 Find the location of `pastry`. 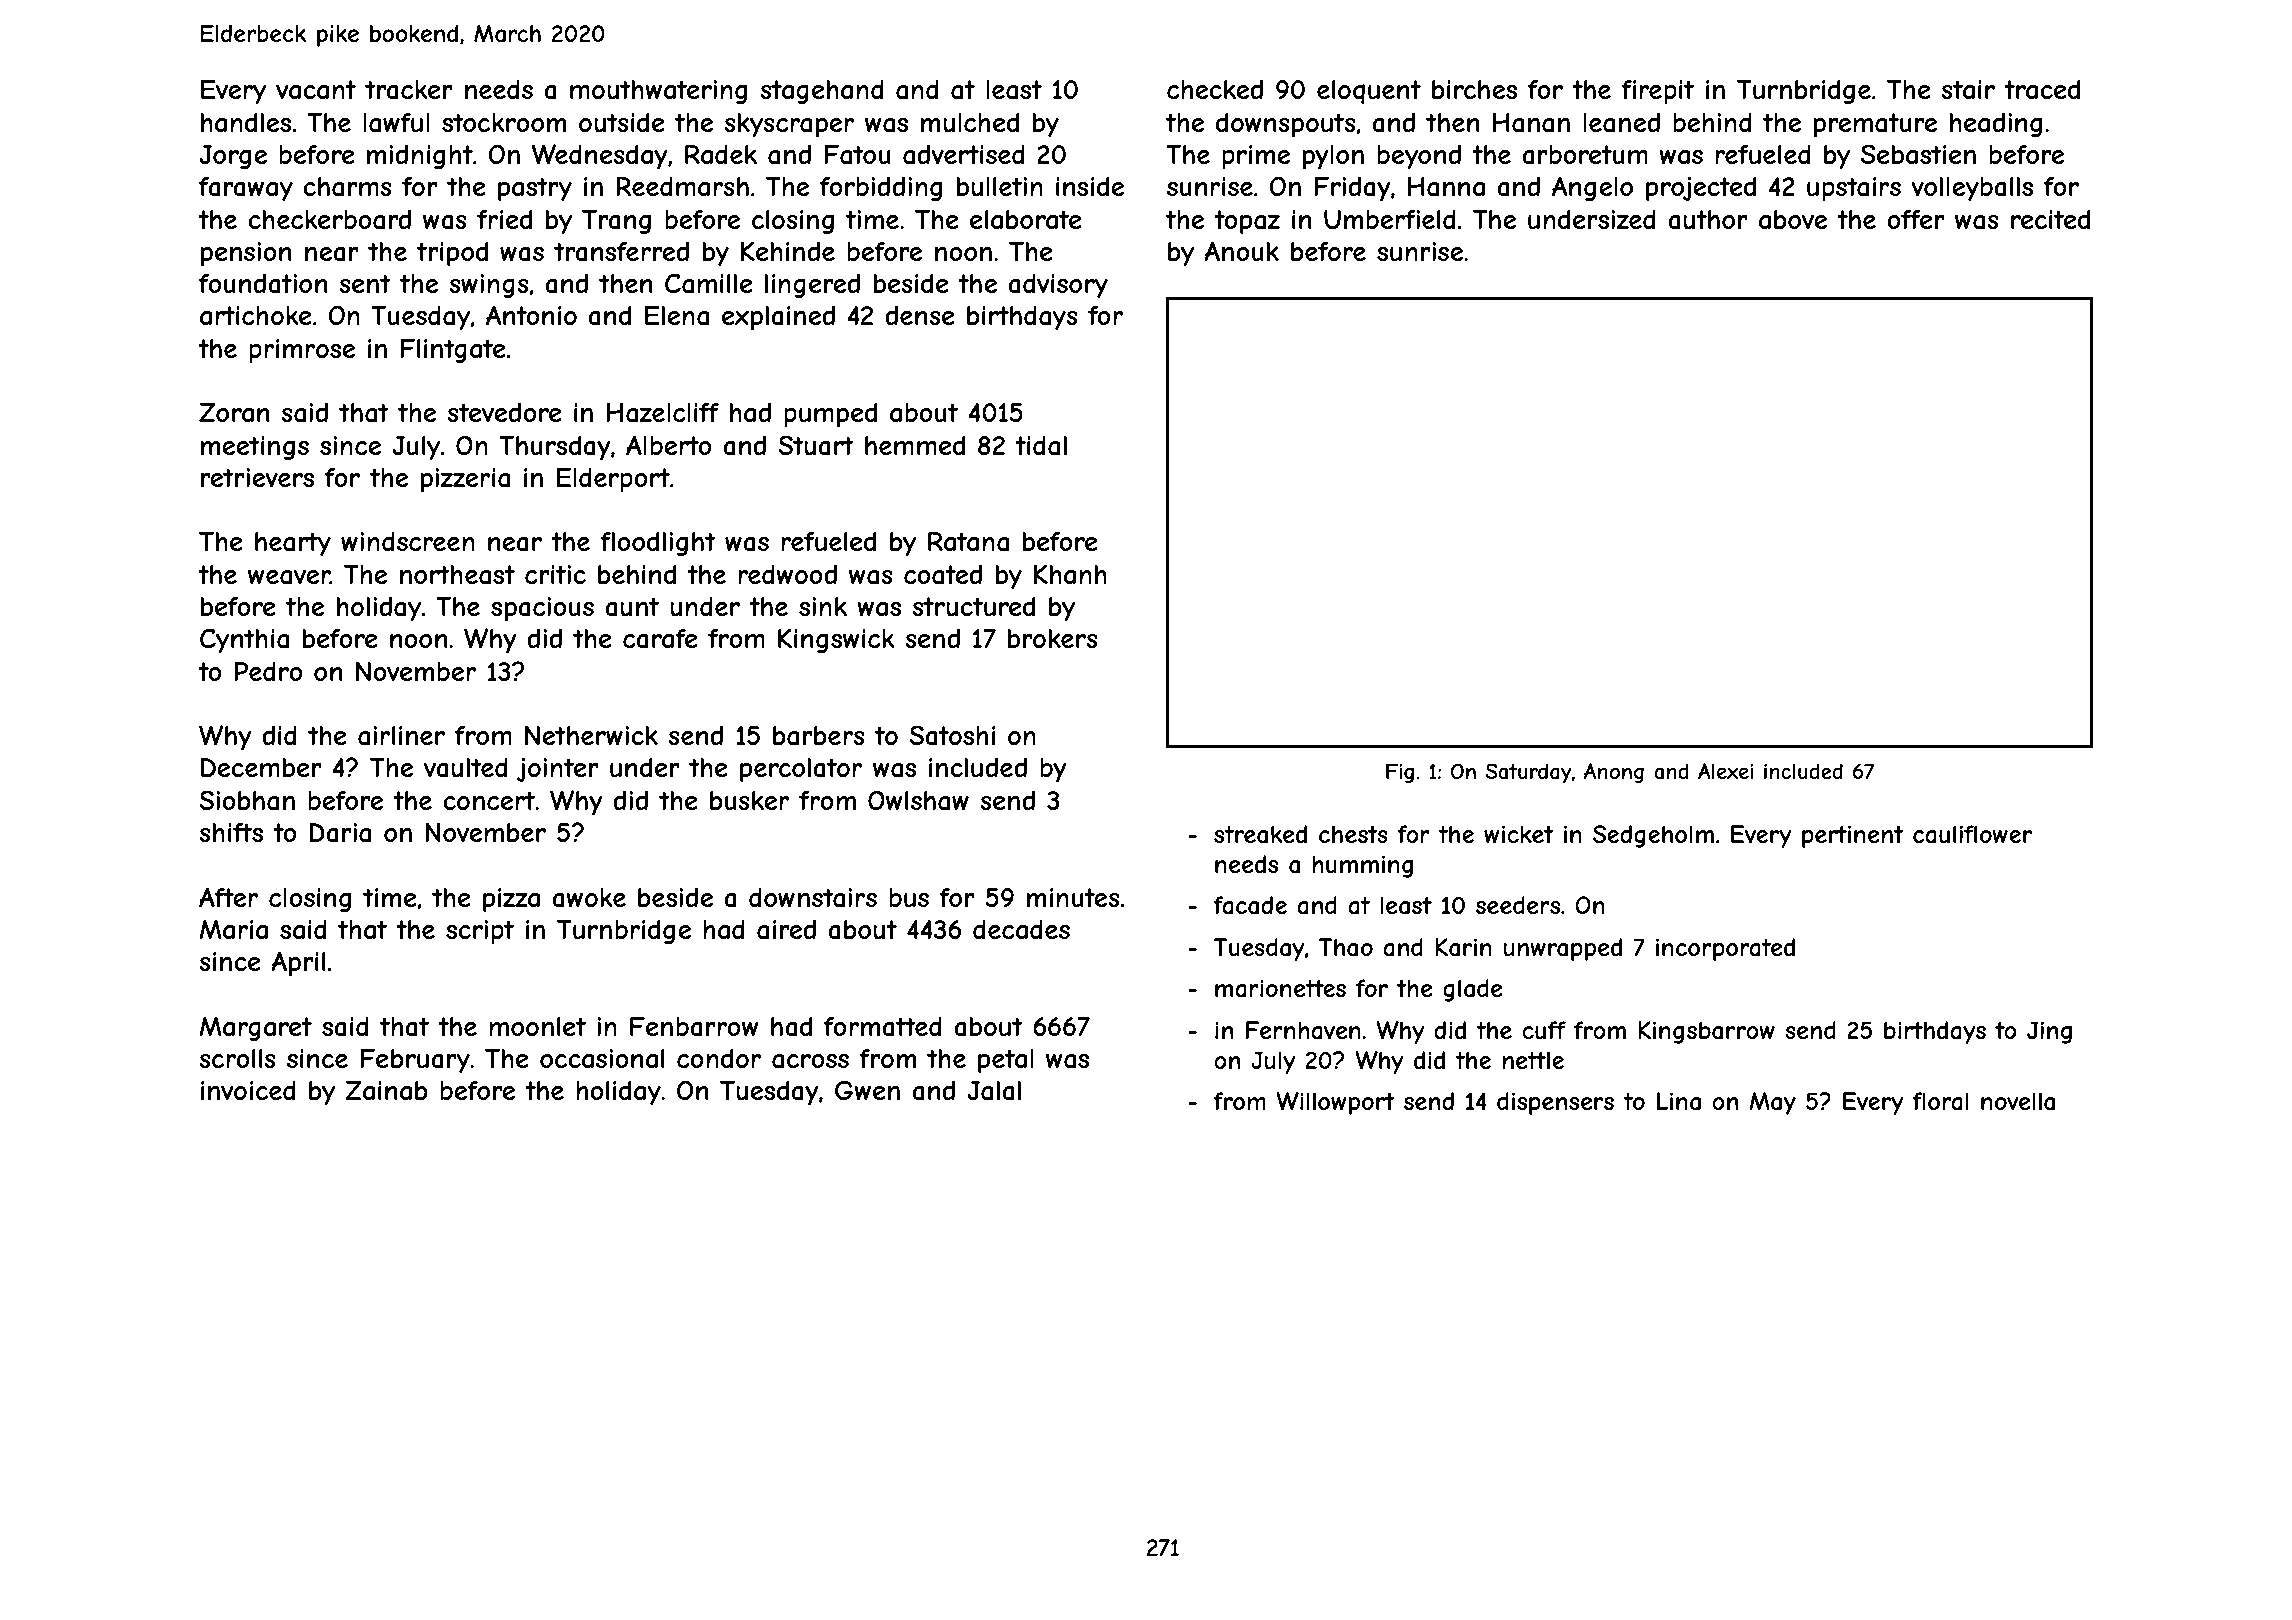

pastry is located at coordinates (535, 189).
